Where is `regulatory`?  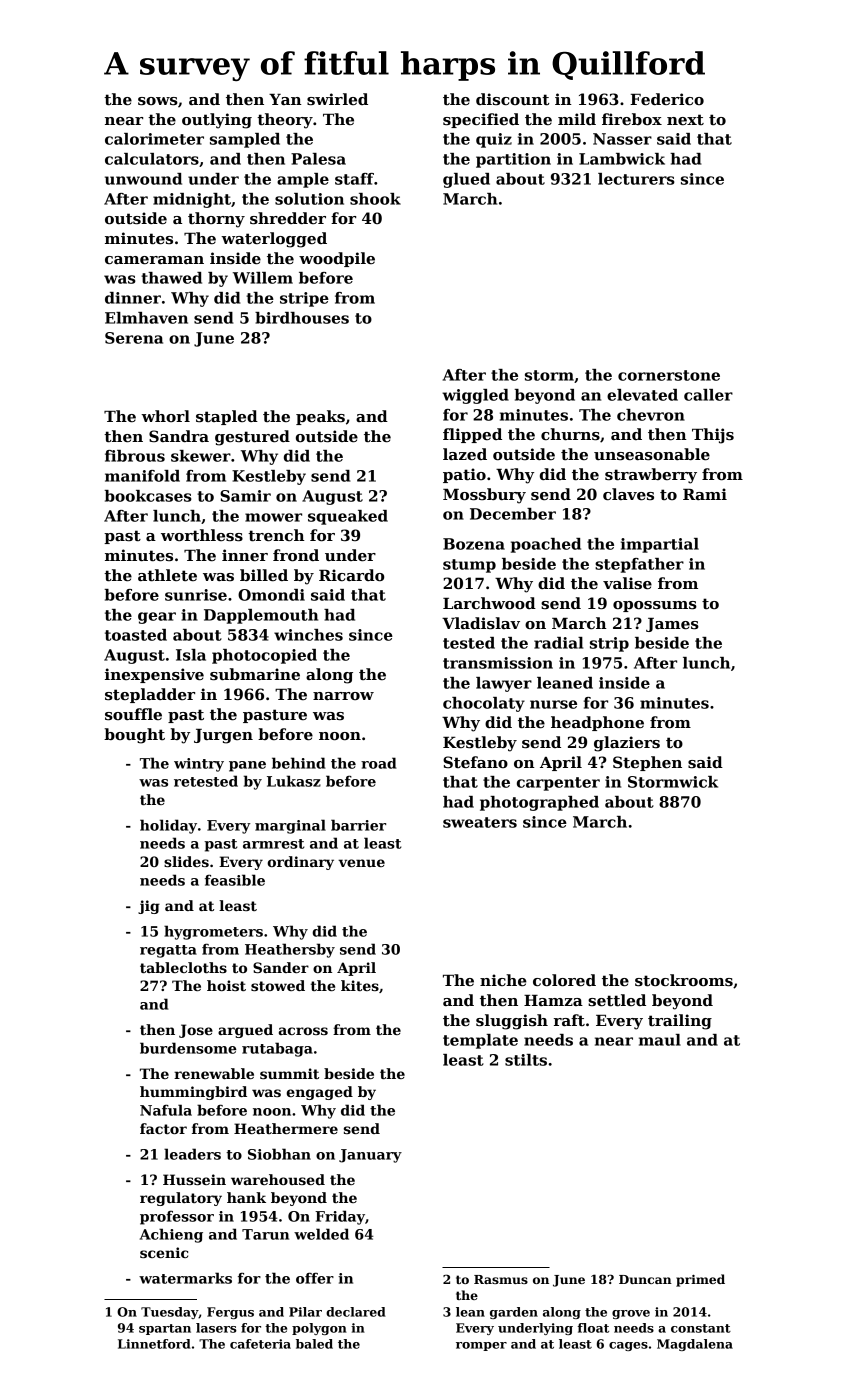
regulatory is located at coordinates (181, 1199).
